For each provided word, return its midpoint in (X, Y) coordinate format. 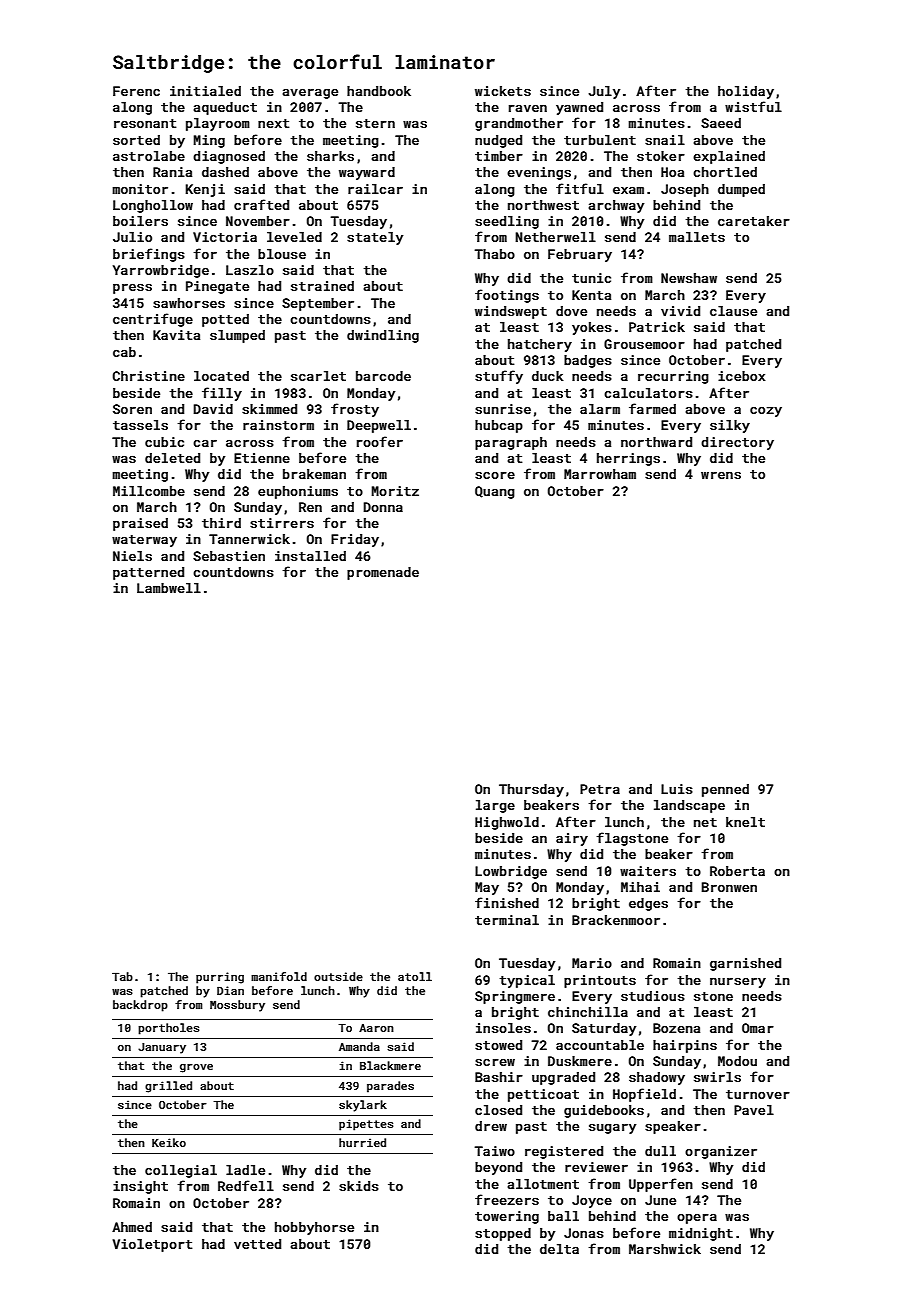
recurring (673, 377)
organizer (721, 1152)
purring (220, 978)
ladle (245, 1170)
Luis (677, 789)
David (213, 409)
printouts (600, 981)
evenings (539, 173)
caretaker (754, 221)
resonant (145, 123)
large (495, 806)
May (487, 888)
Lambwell (169, 588)
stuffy (499, 377)
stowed (498, 1045)
